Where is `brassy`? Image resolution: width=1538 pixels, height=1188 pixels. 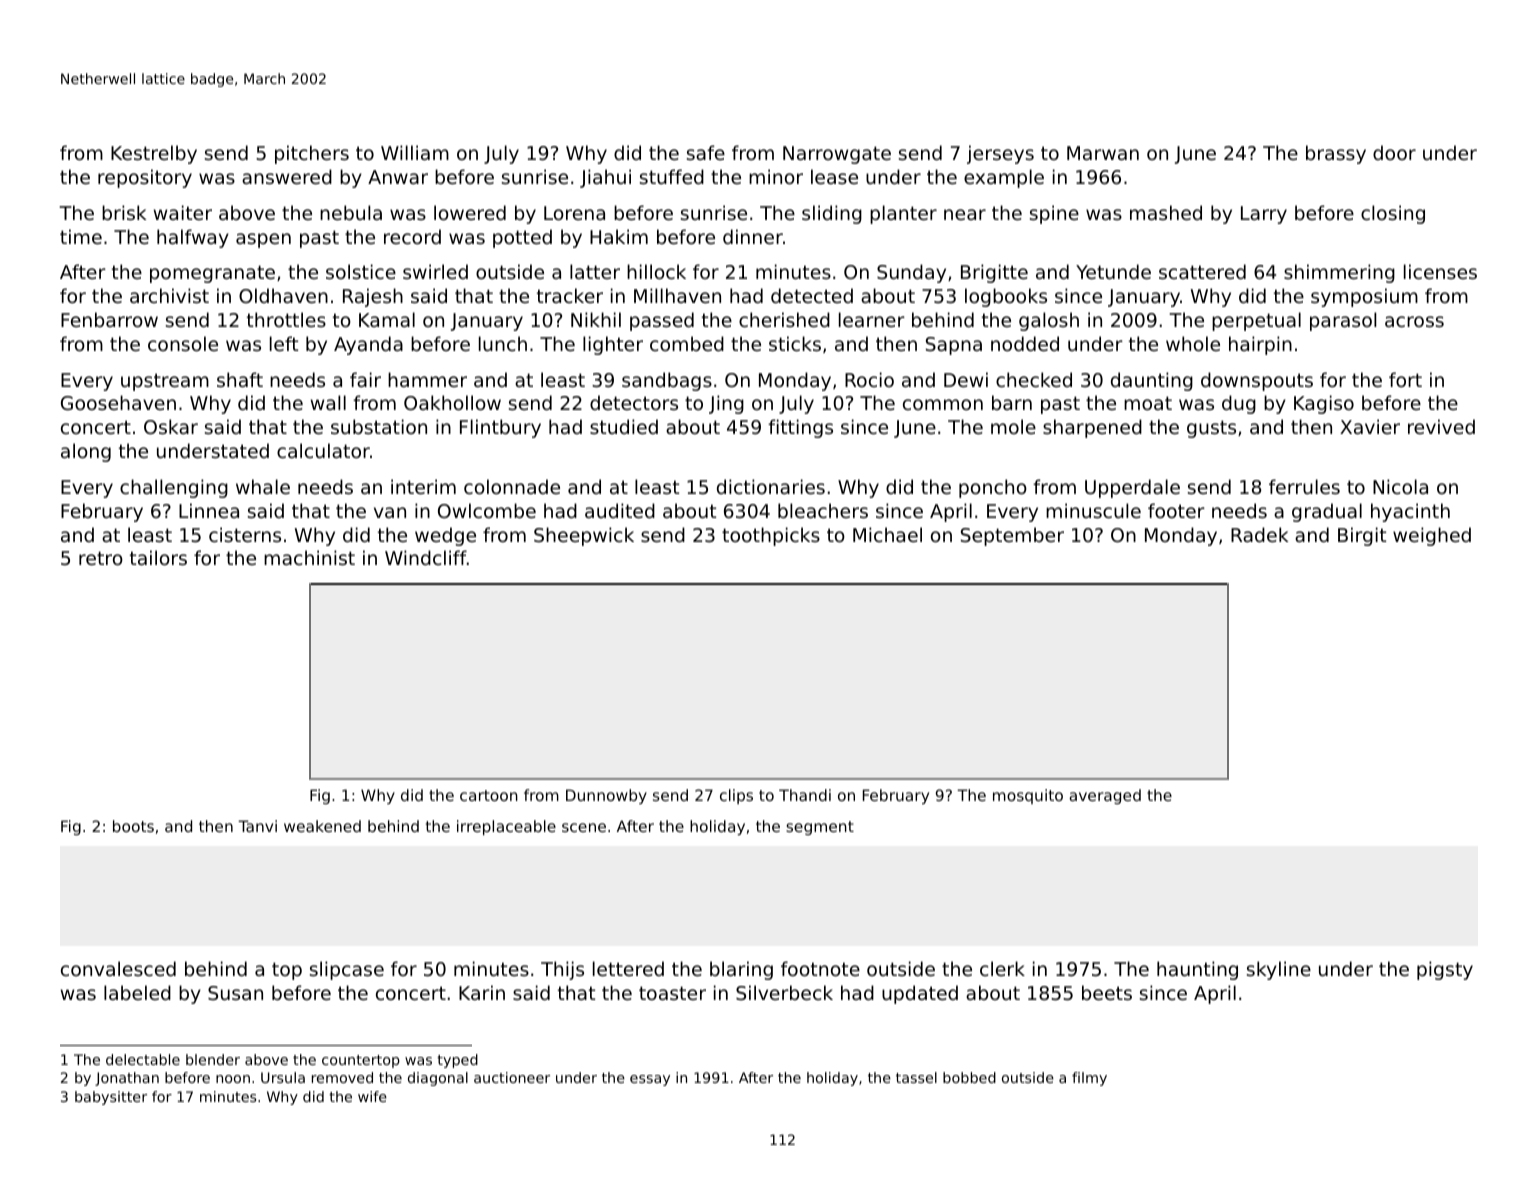
brassy is located at coordinates (1336, 154).
